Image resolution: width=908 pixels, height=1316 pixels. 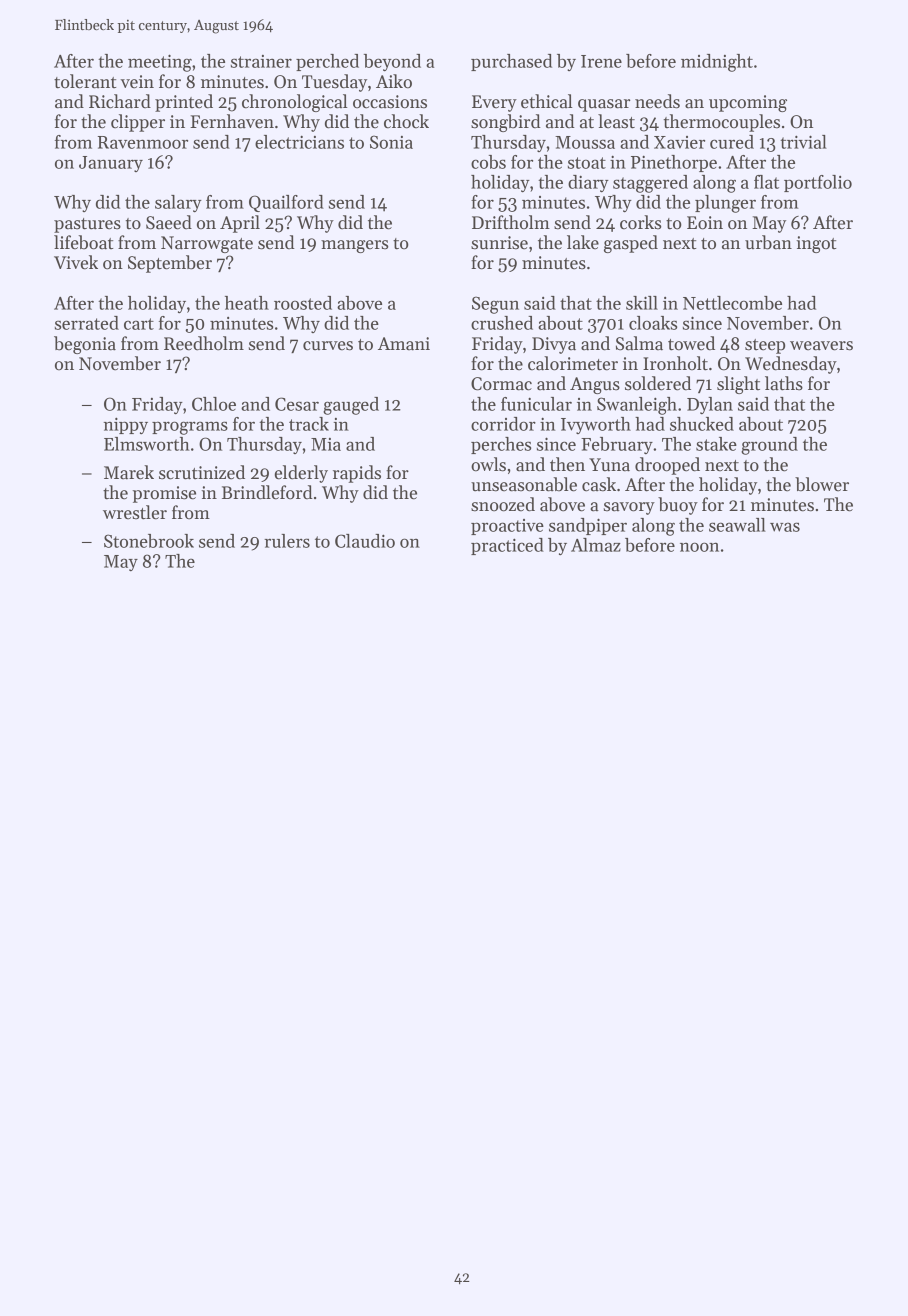 What do you see at coordinates (503, 424) in the screenshot?
I see `corridor` at bounding box center [503, 424].
